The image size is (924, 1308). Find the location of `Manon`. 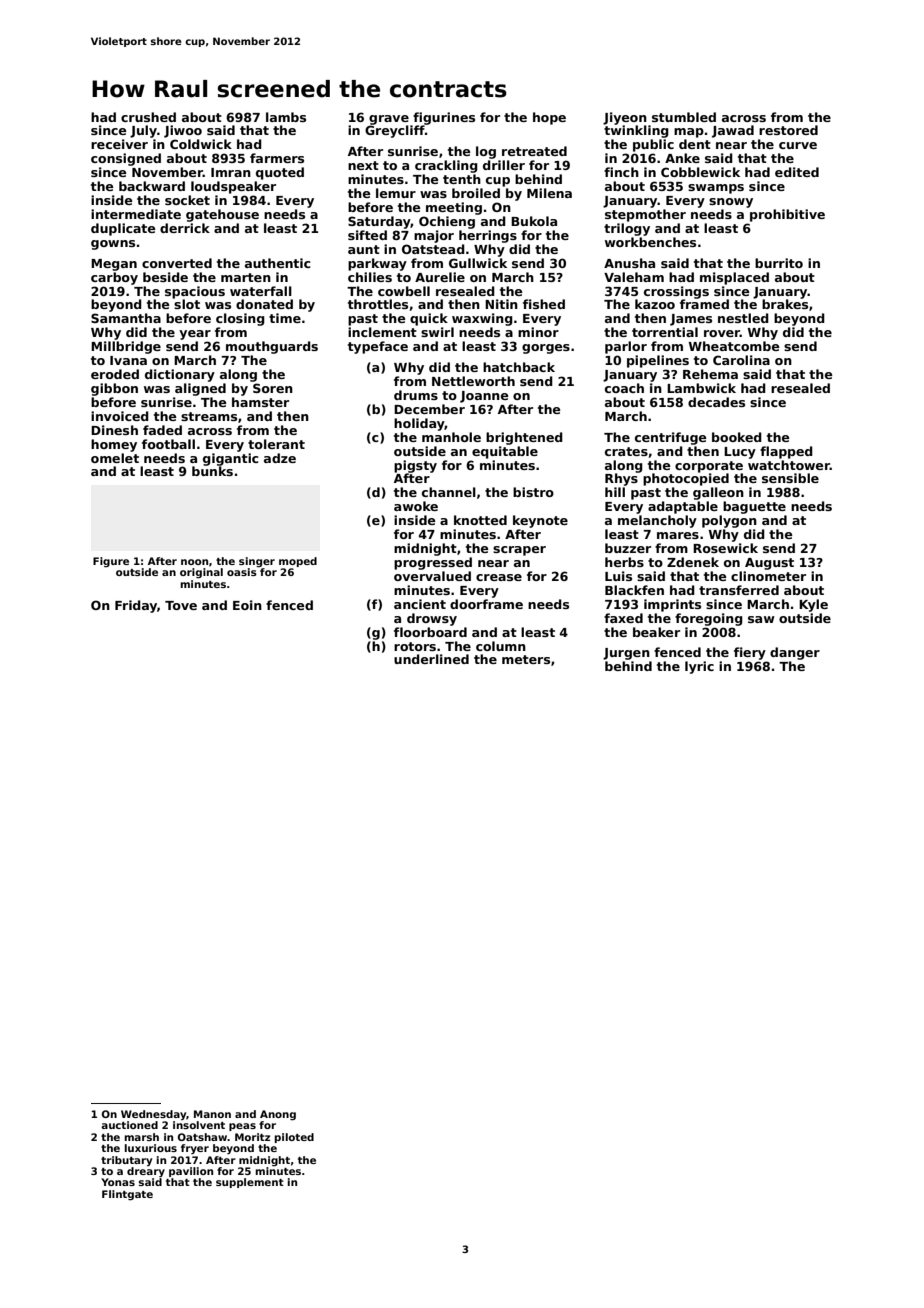

Manon is located at coordinates (212, 1114).
